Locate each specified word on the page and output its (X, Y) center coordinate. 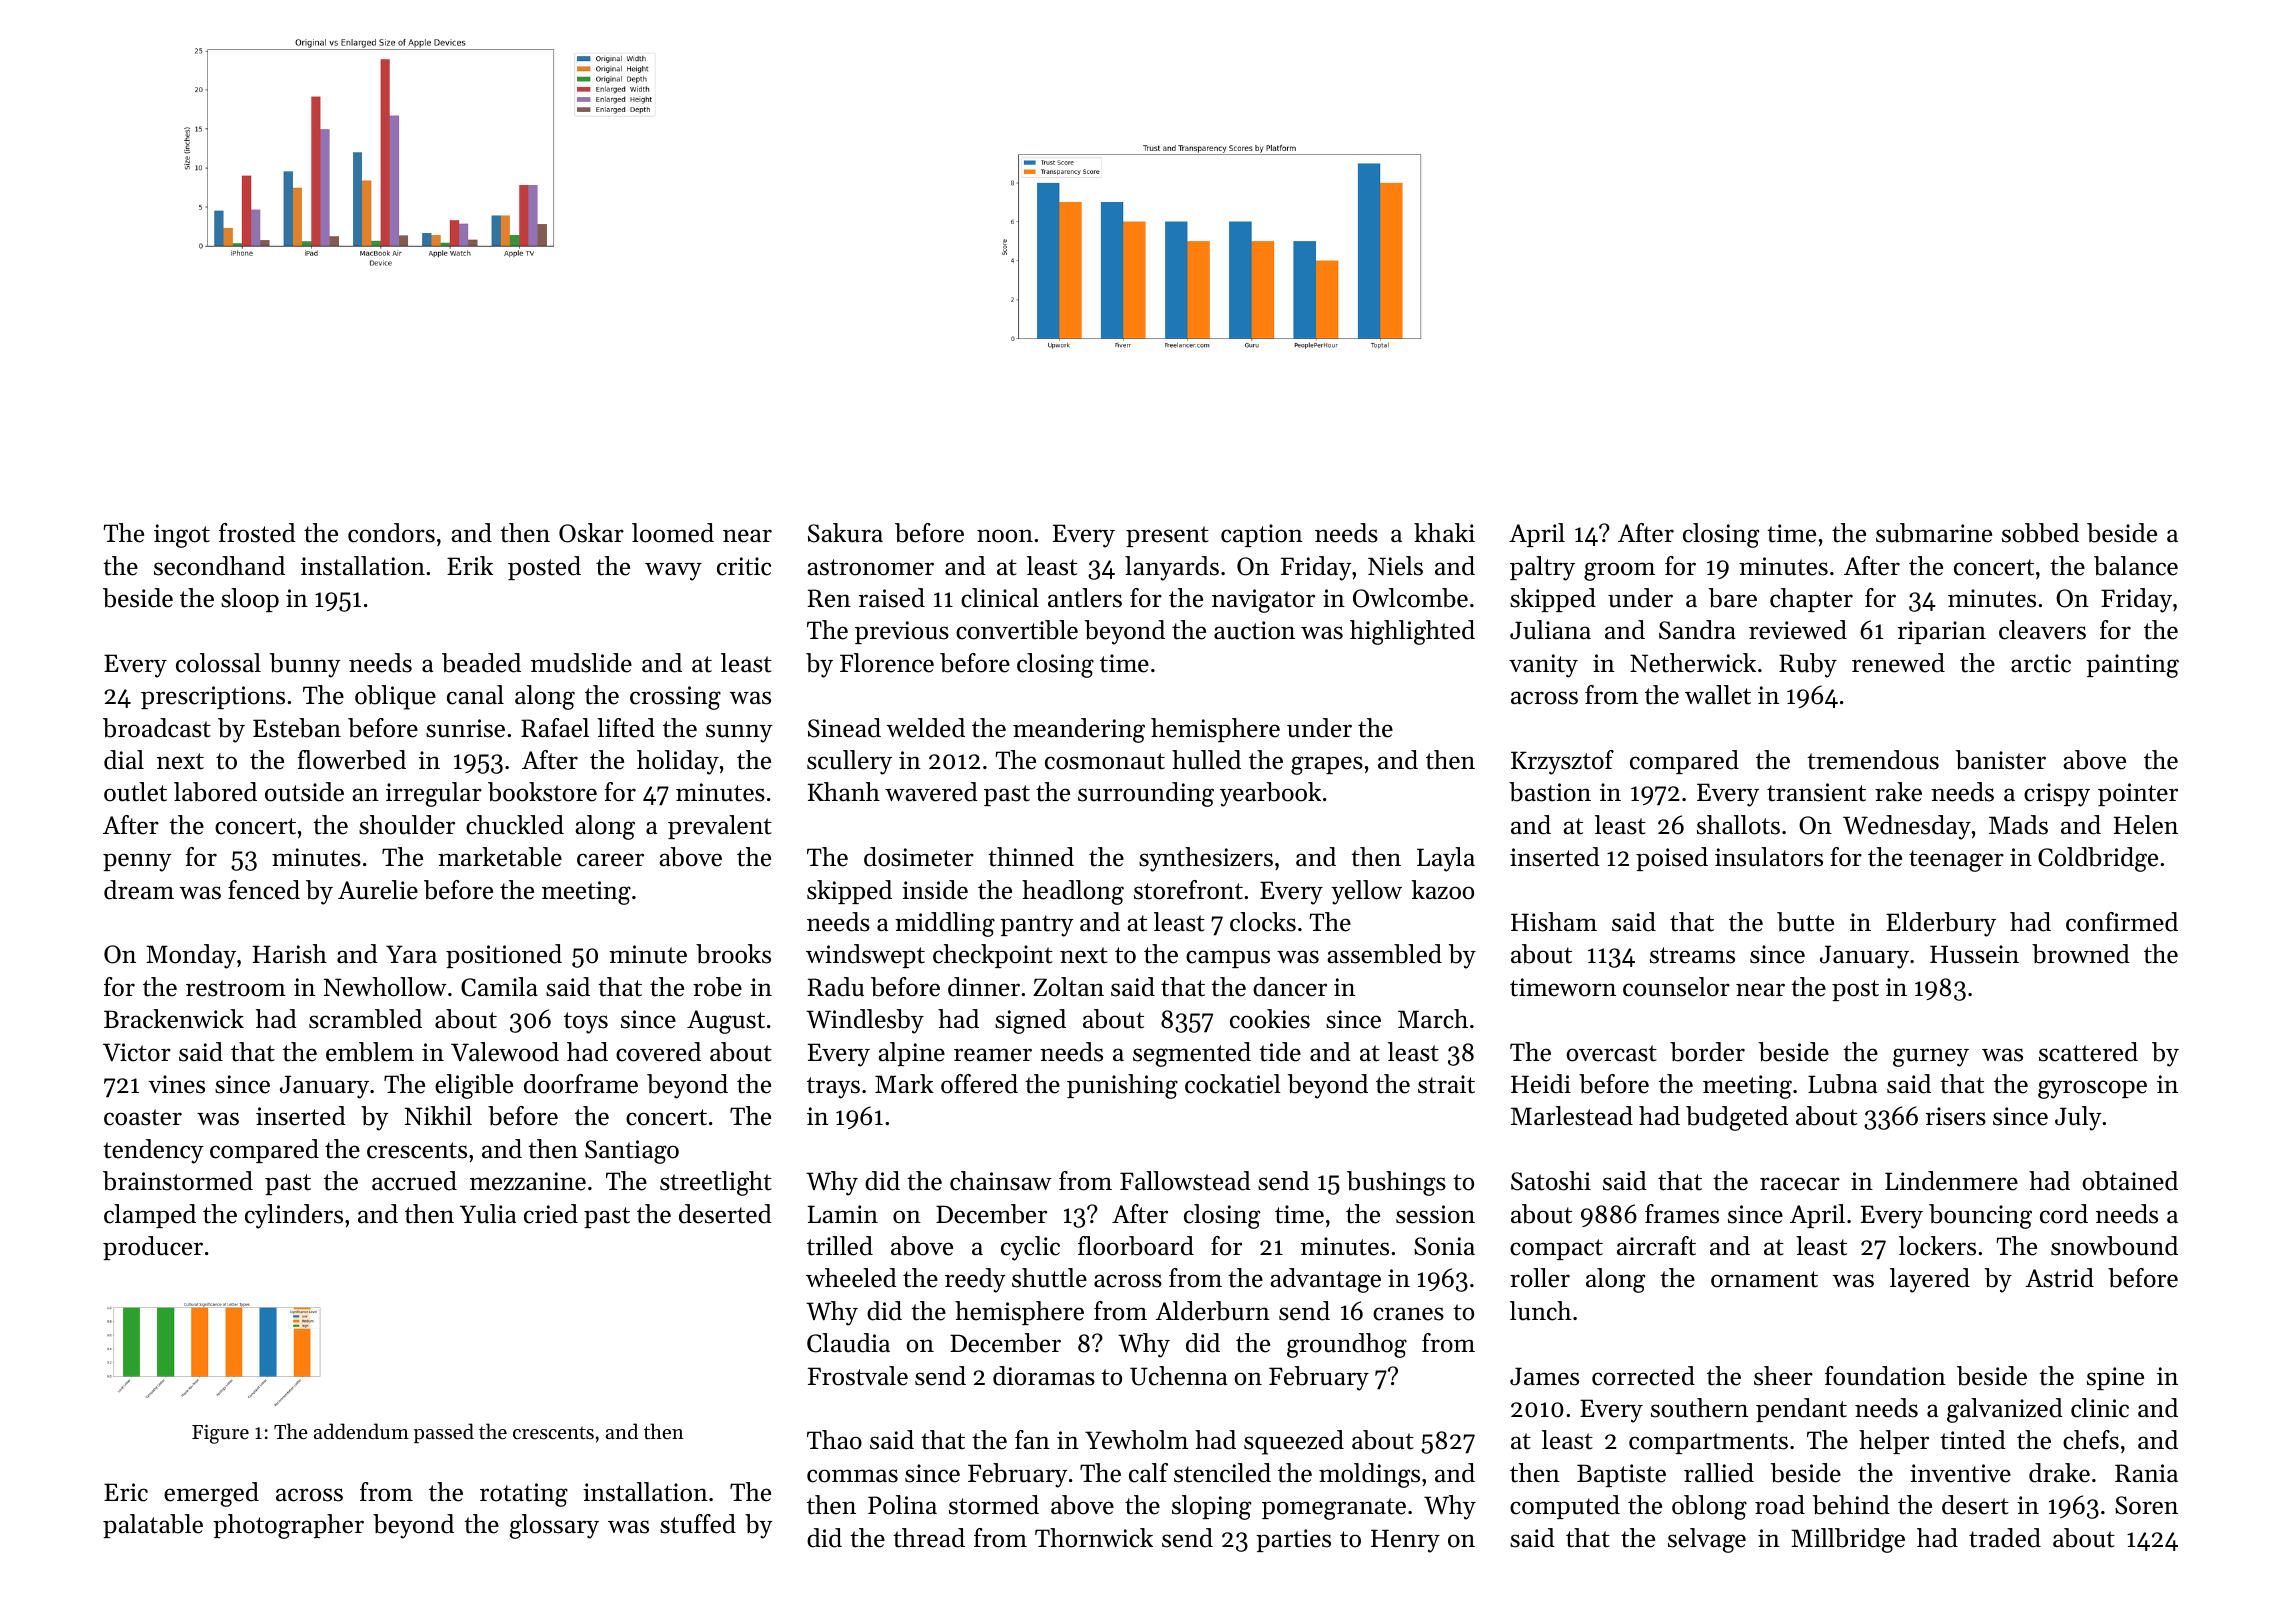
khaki (1444, 532)
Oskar (591, 533)
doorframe (581, 1084)
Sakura (845, 533)
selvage (1707, 1540)
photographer (288, 1526)
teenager (1956, 861)
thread (929, 1538)
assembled (1384, 954)
